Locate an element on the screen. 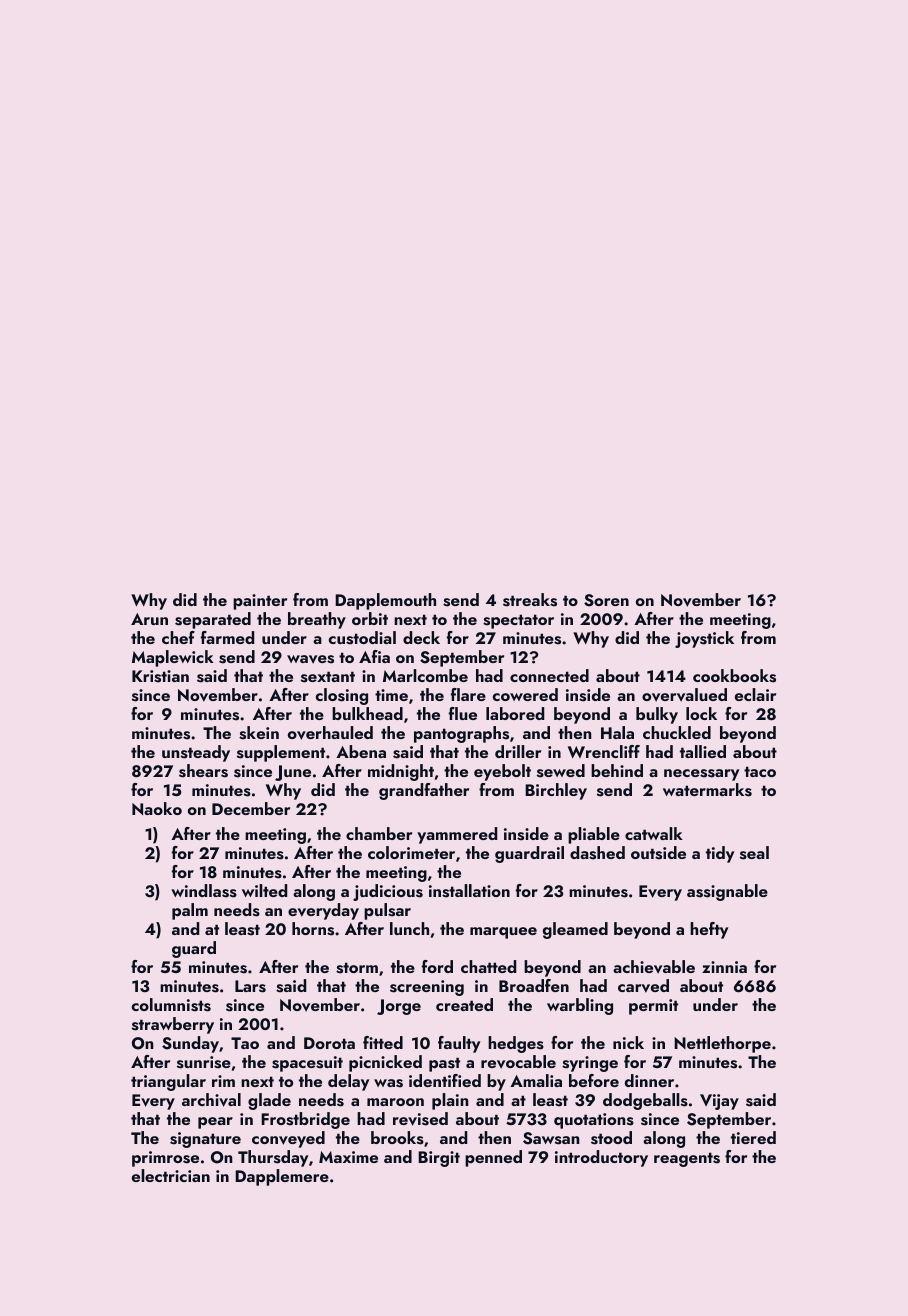 The image size is (908, 1316). marquee is located at coordinates (503, 933).
